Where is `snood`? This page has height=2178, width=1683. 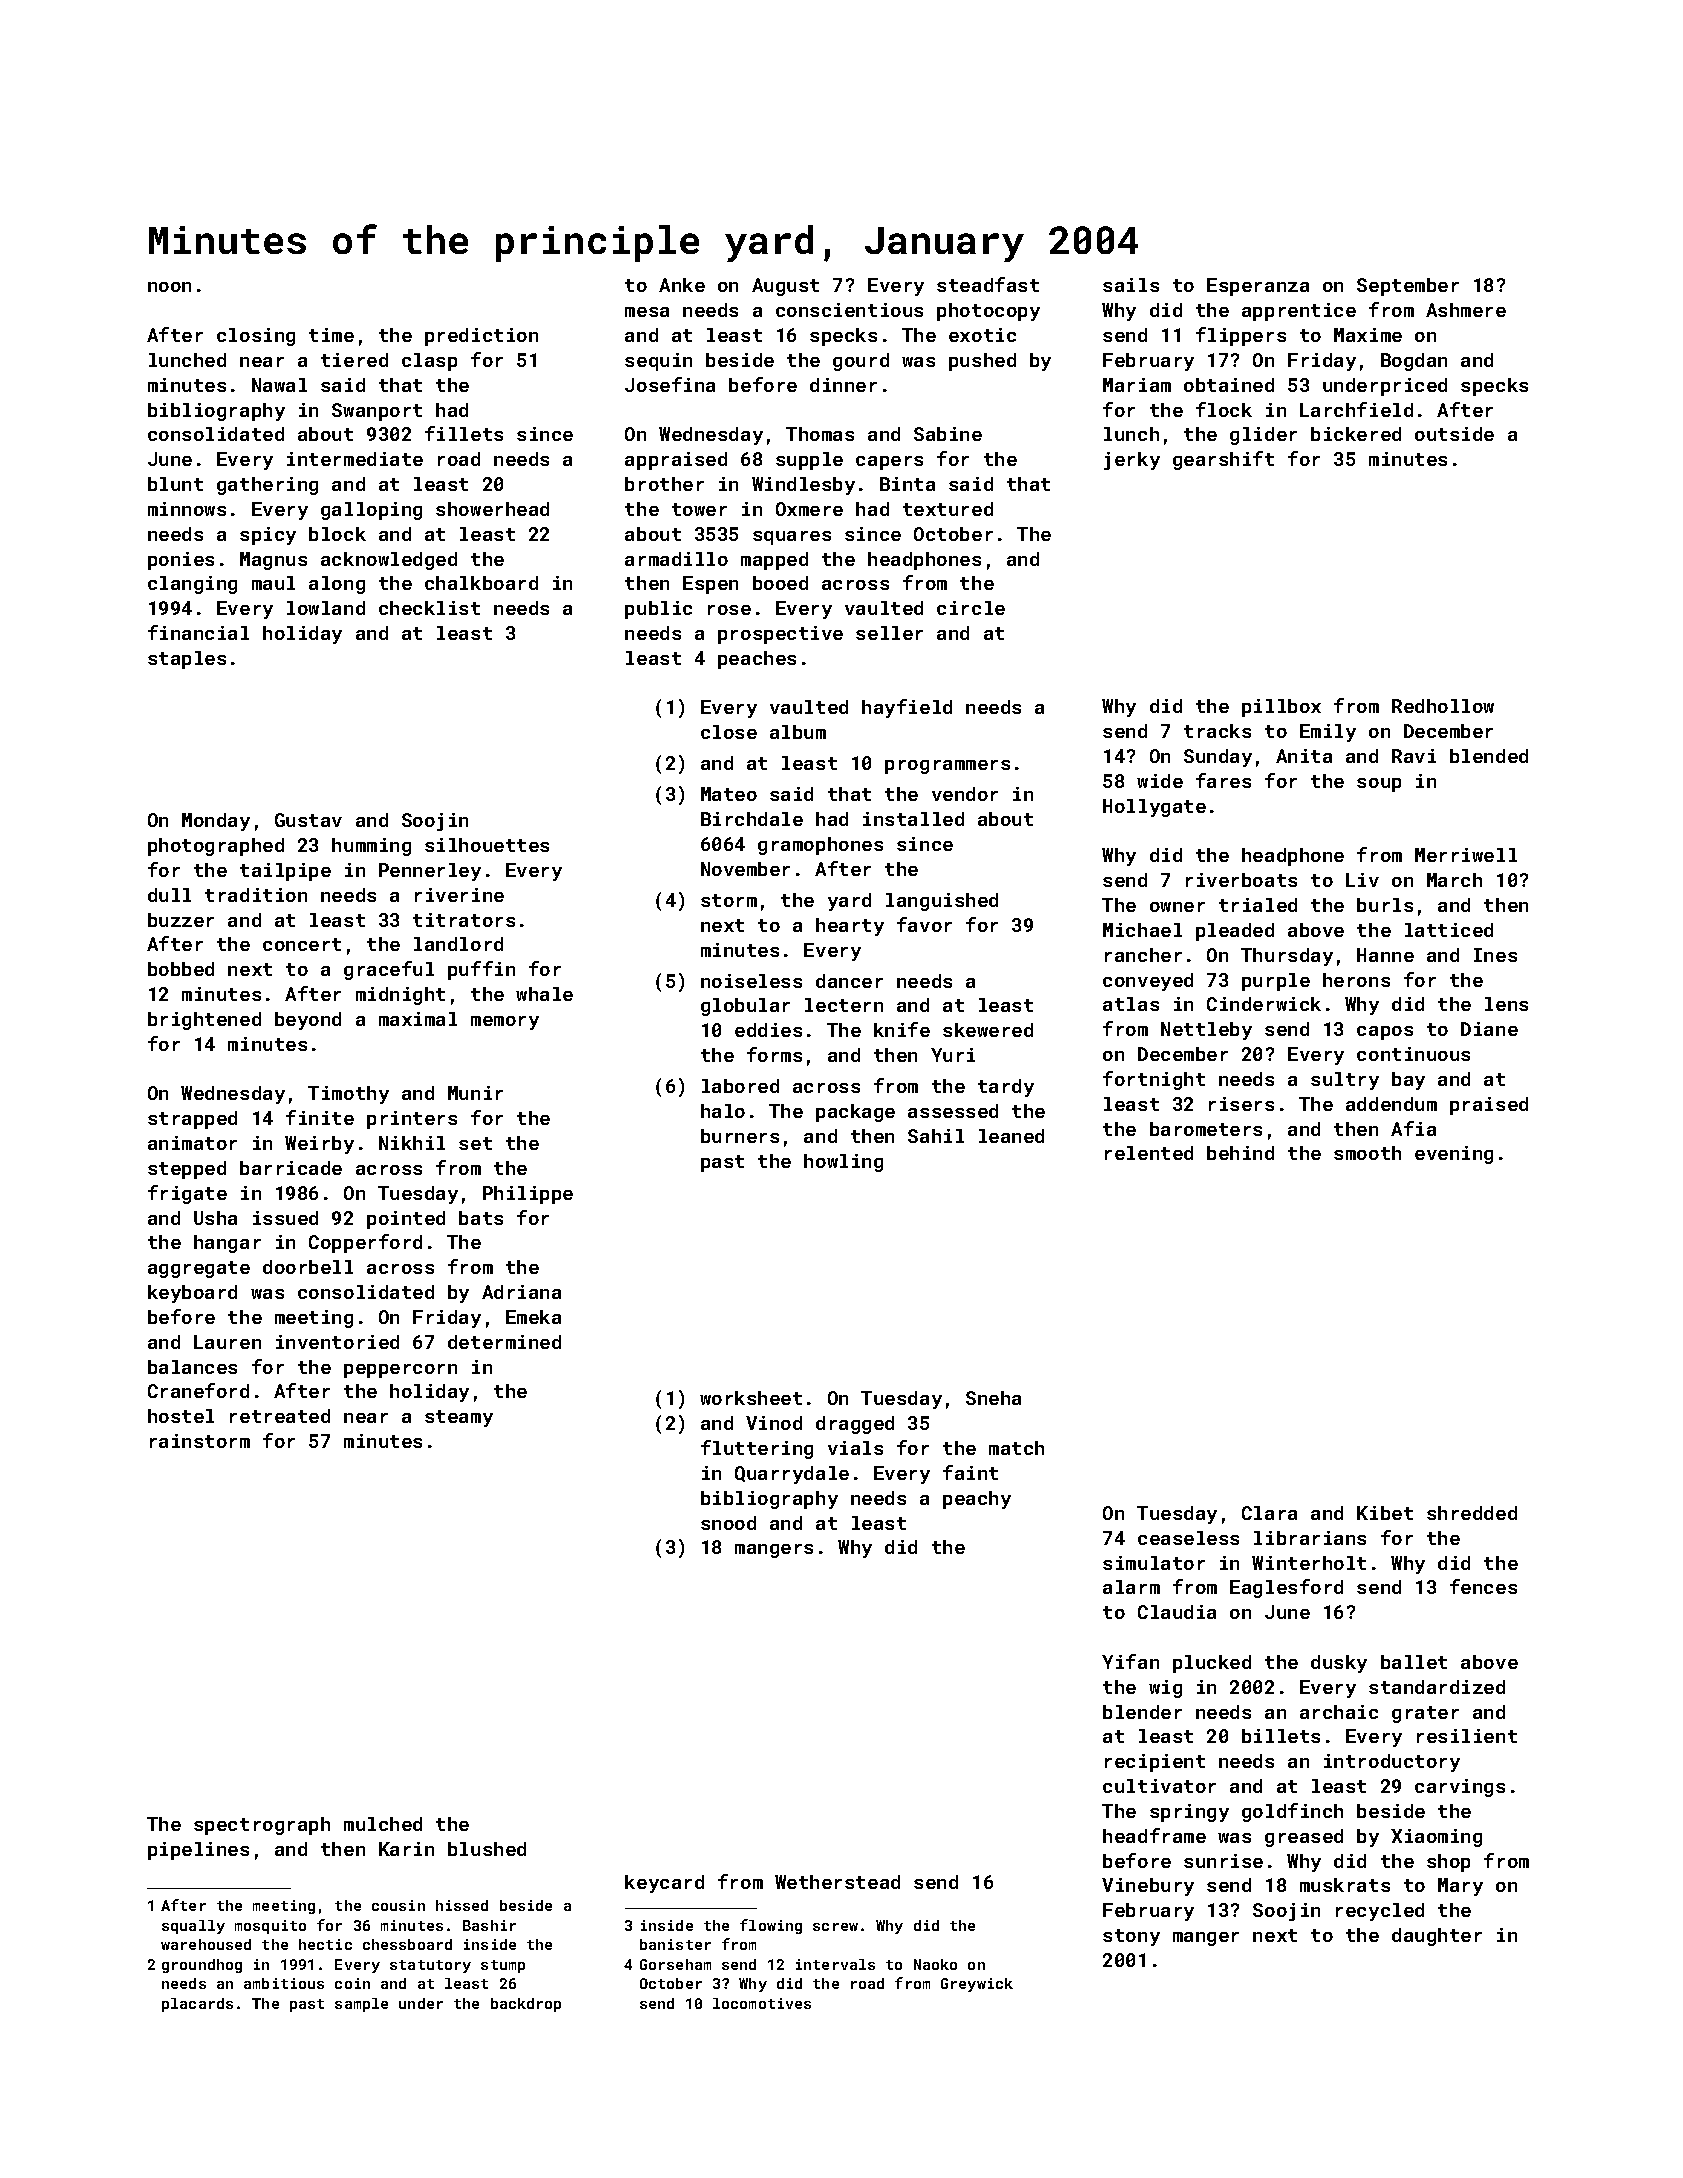
snood is located at coordinates (728, 1523).
